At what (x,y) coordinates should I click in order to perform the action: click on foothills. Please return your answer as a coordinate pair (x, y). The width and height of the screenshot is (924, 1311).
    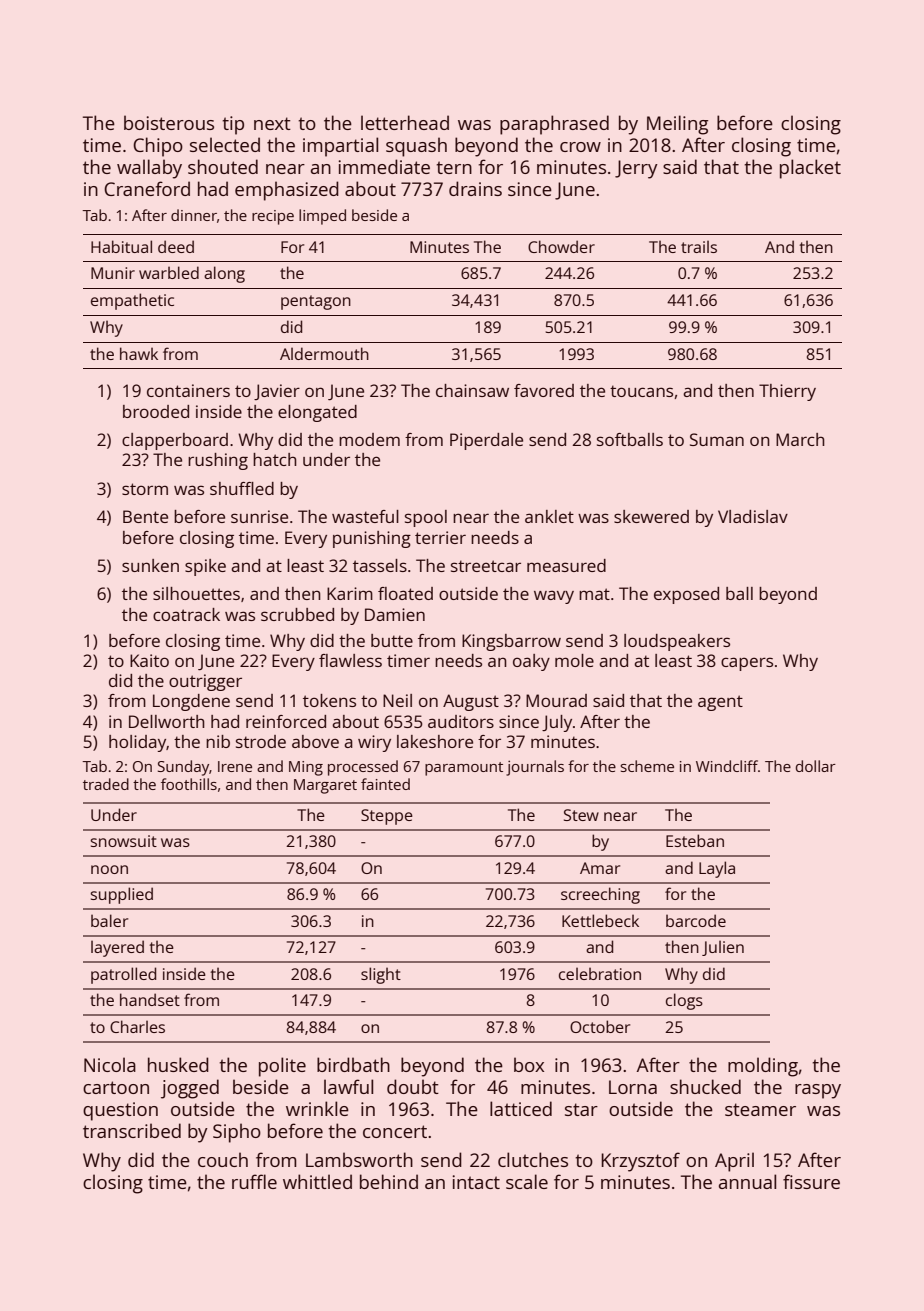
    Looking at the image, I should click on (189, 784).
